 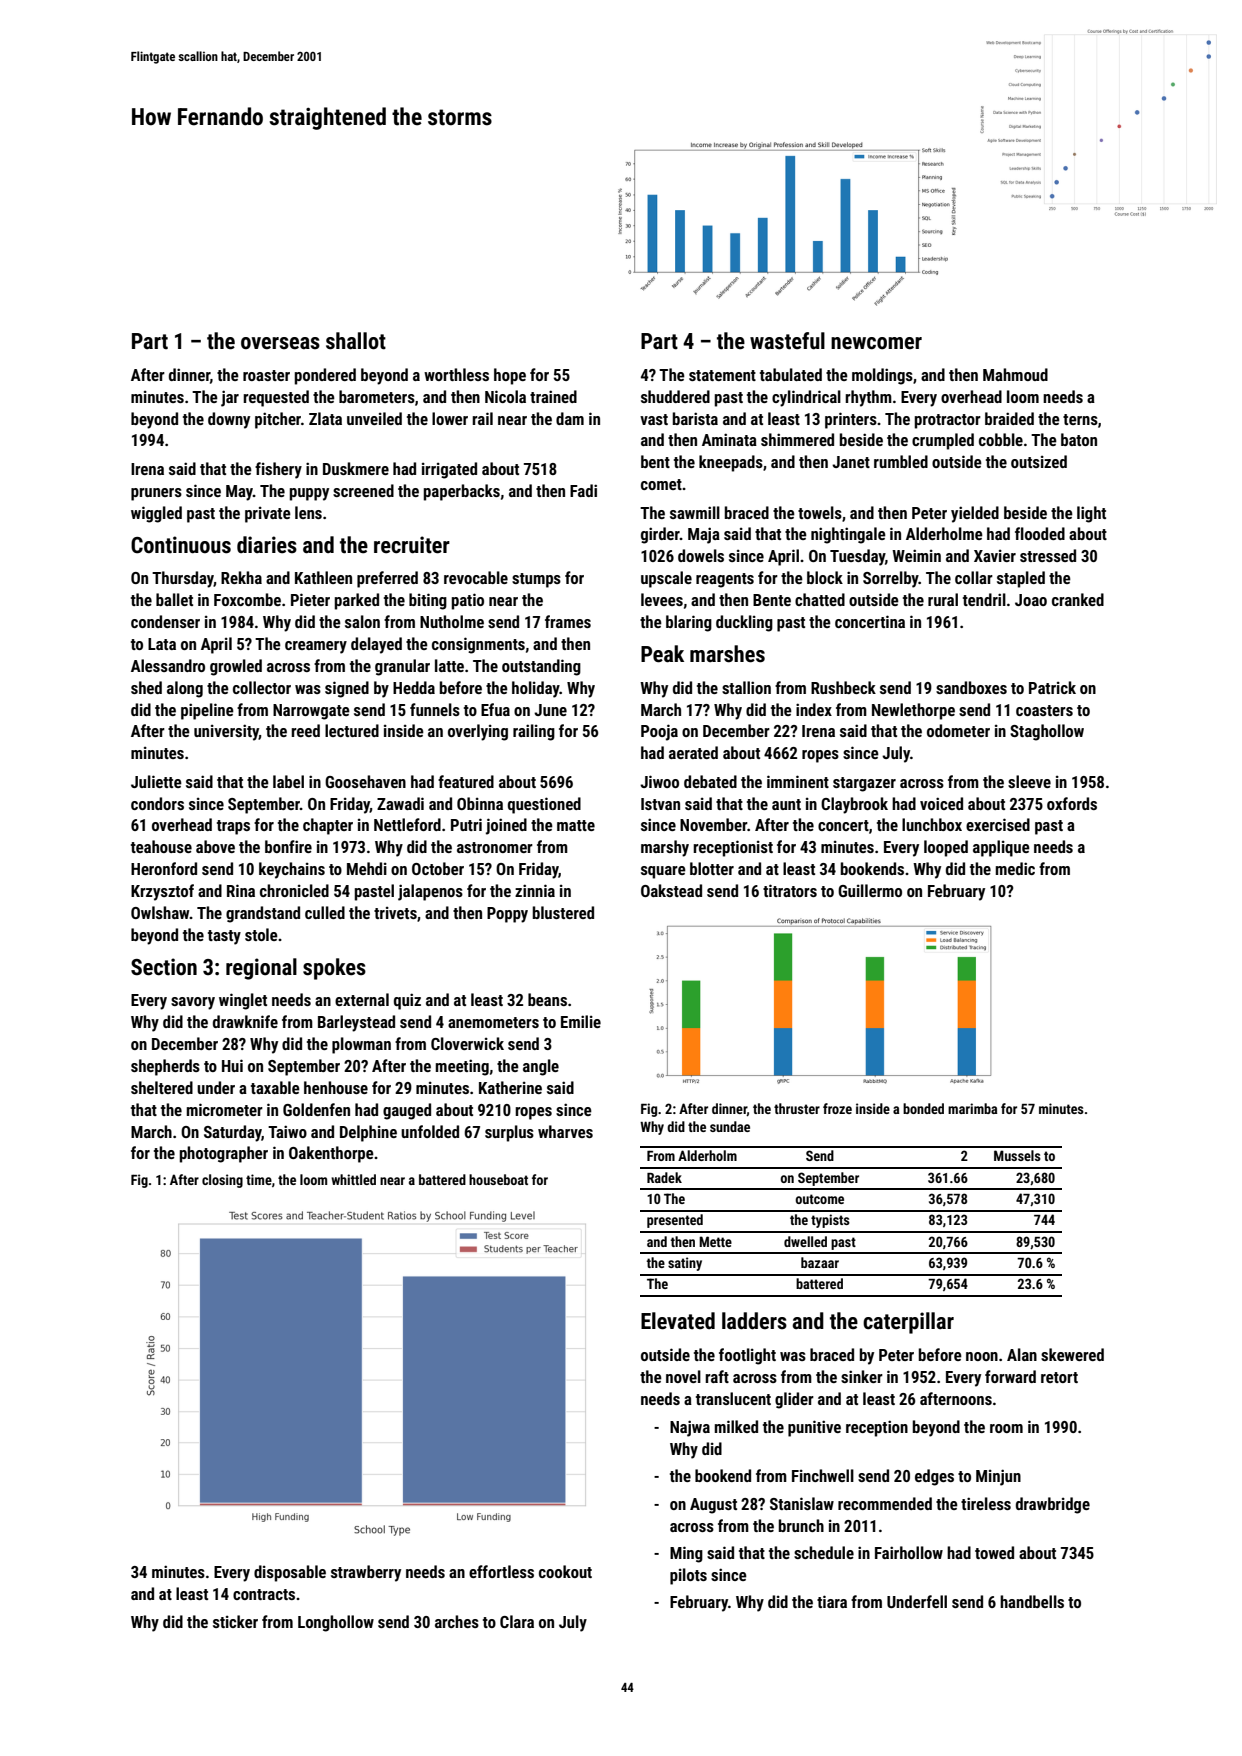 What do you see at coordinates (366, 1573) in the screenshot?
I see `strawberry` at bounding box center [366, 1573].
